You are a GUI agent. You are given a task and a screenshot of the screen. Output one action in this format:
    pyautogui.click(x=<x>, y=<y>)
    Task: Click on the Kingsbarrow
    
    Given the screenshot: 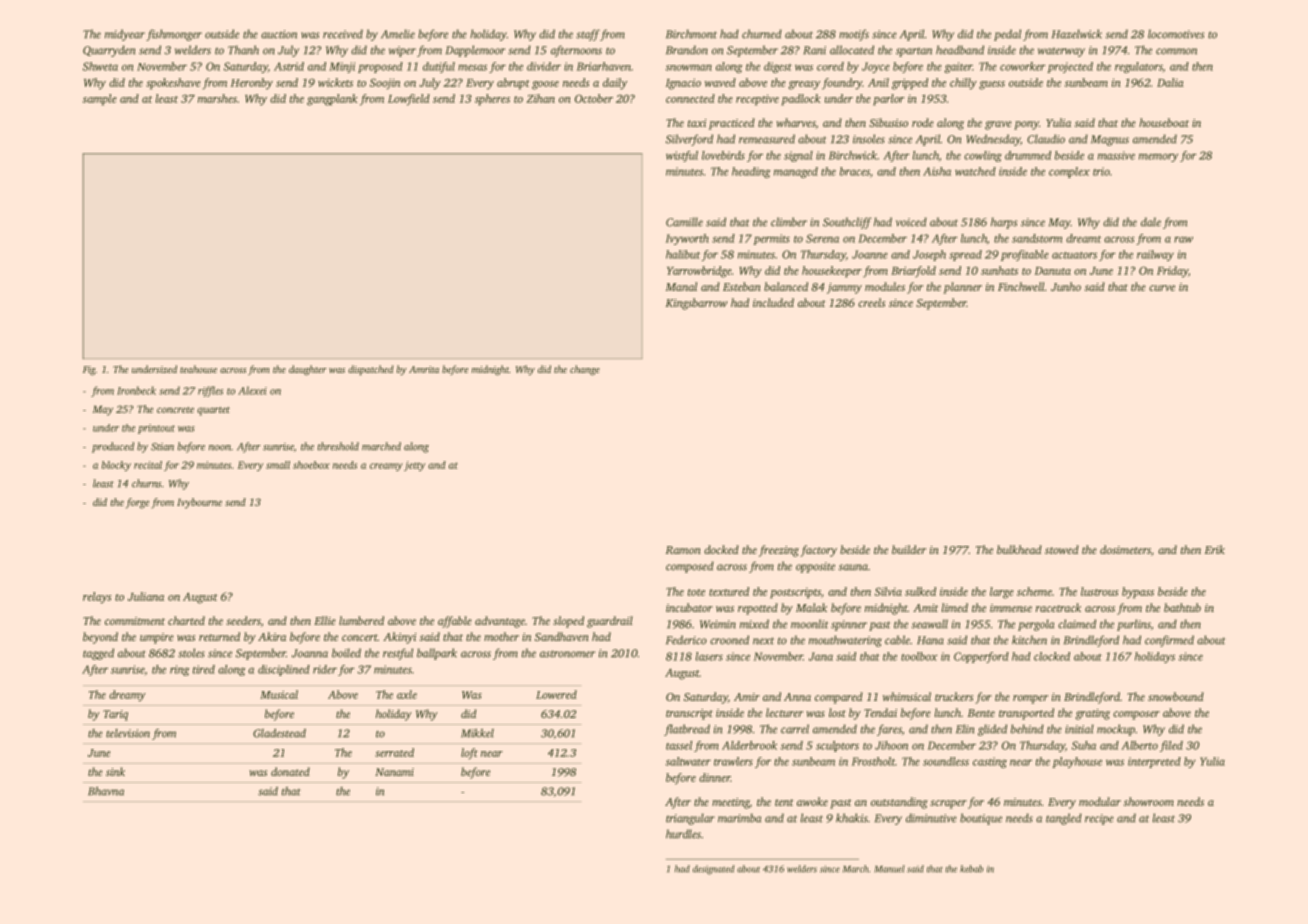 What is the action you would take?
    pyautogui.click(x=696, y=304)
